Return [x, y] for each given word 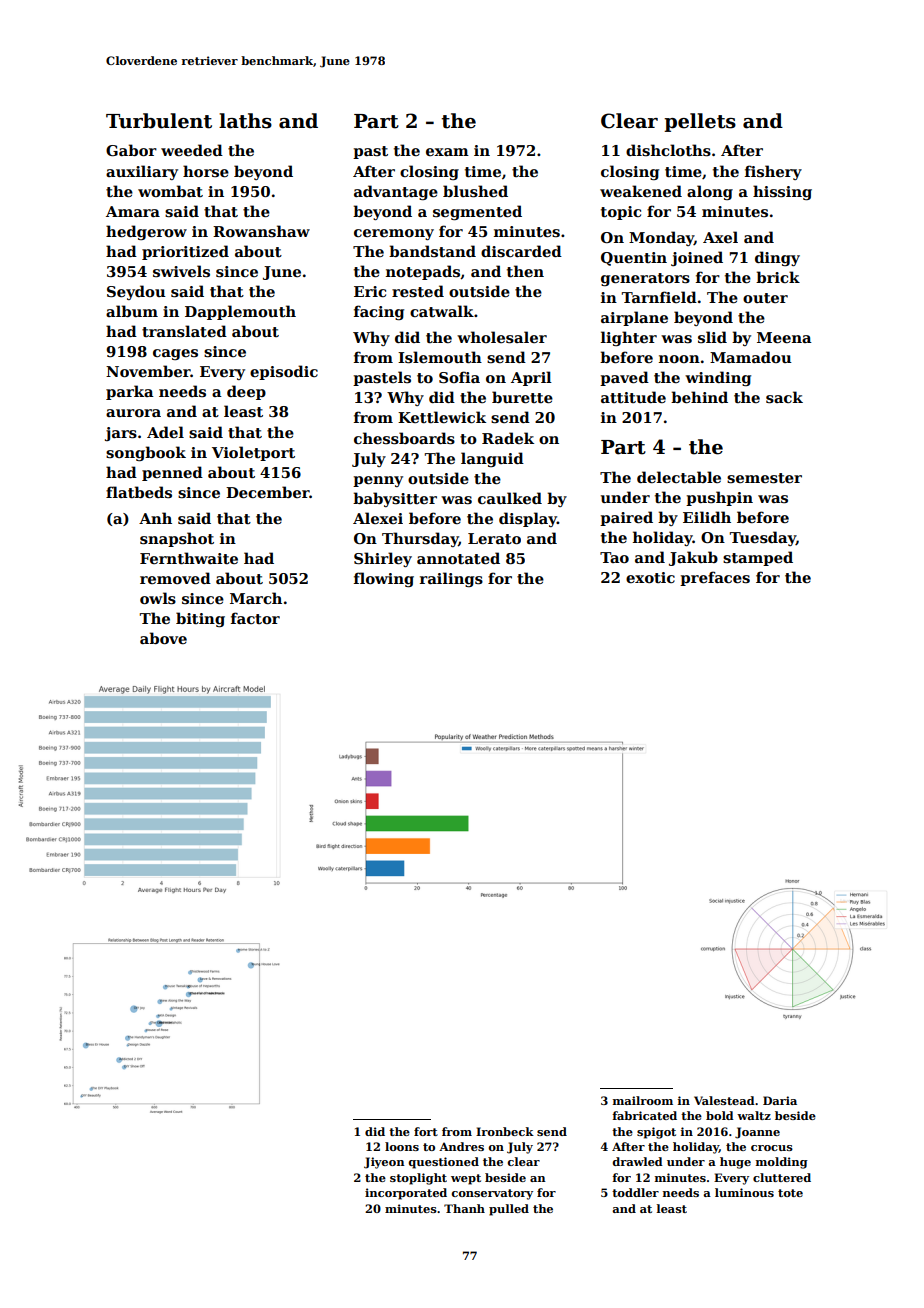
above [163, 638]
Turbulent [159, 121]
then [525, 271]
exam [447, 152]
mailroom [643, 1100]
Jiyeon [384, 1163]
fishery [773, 172]
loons [402, 1146]
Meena [784, 337]
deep [246, 392]
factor [255, 618]
